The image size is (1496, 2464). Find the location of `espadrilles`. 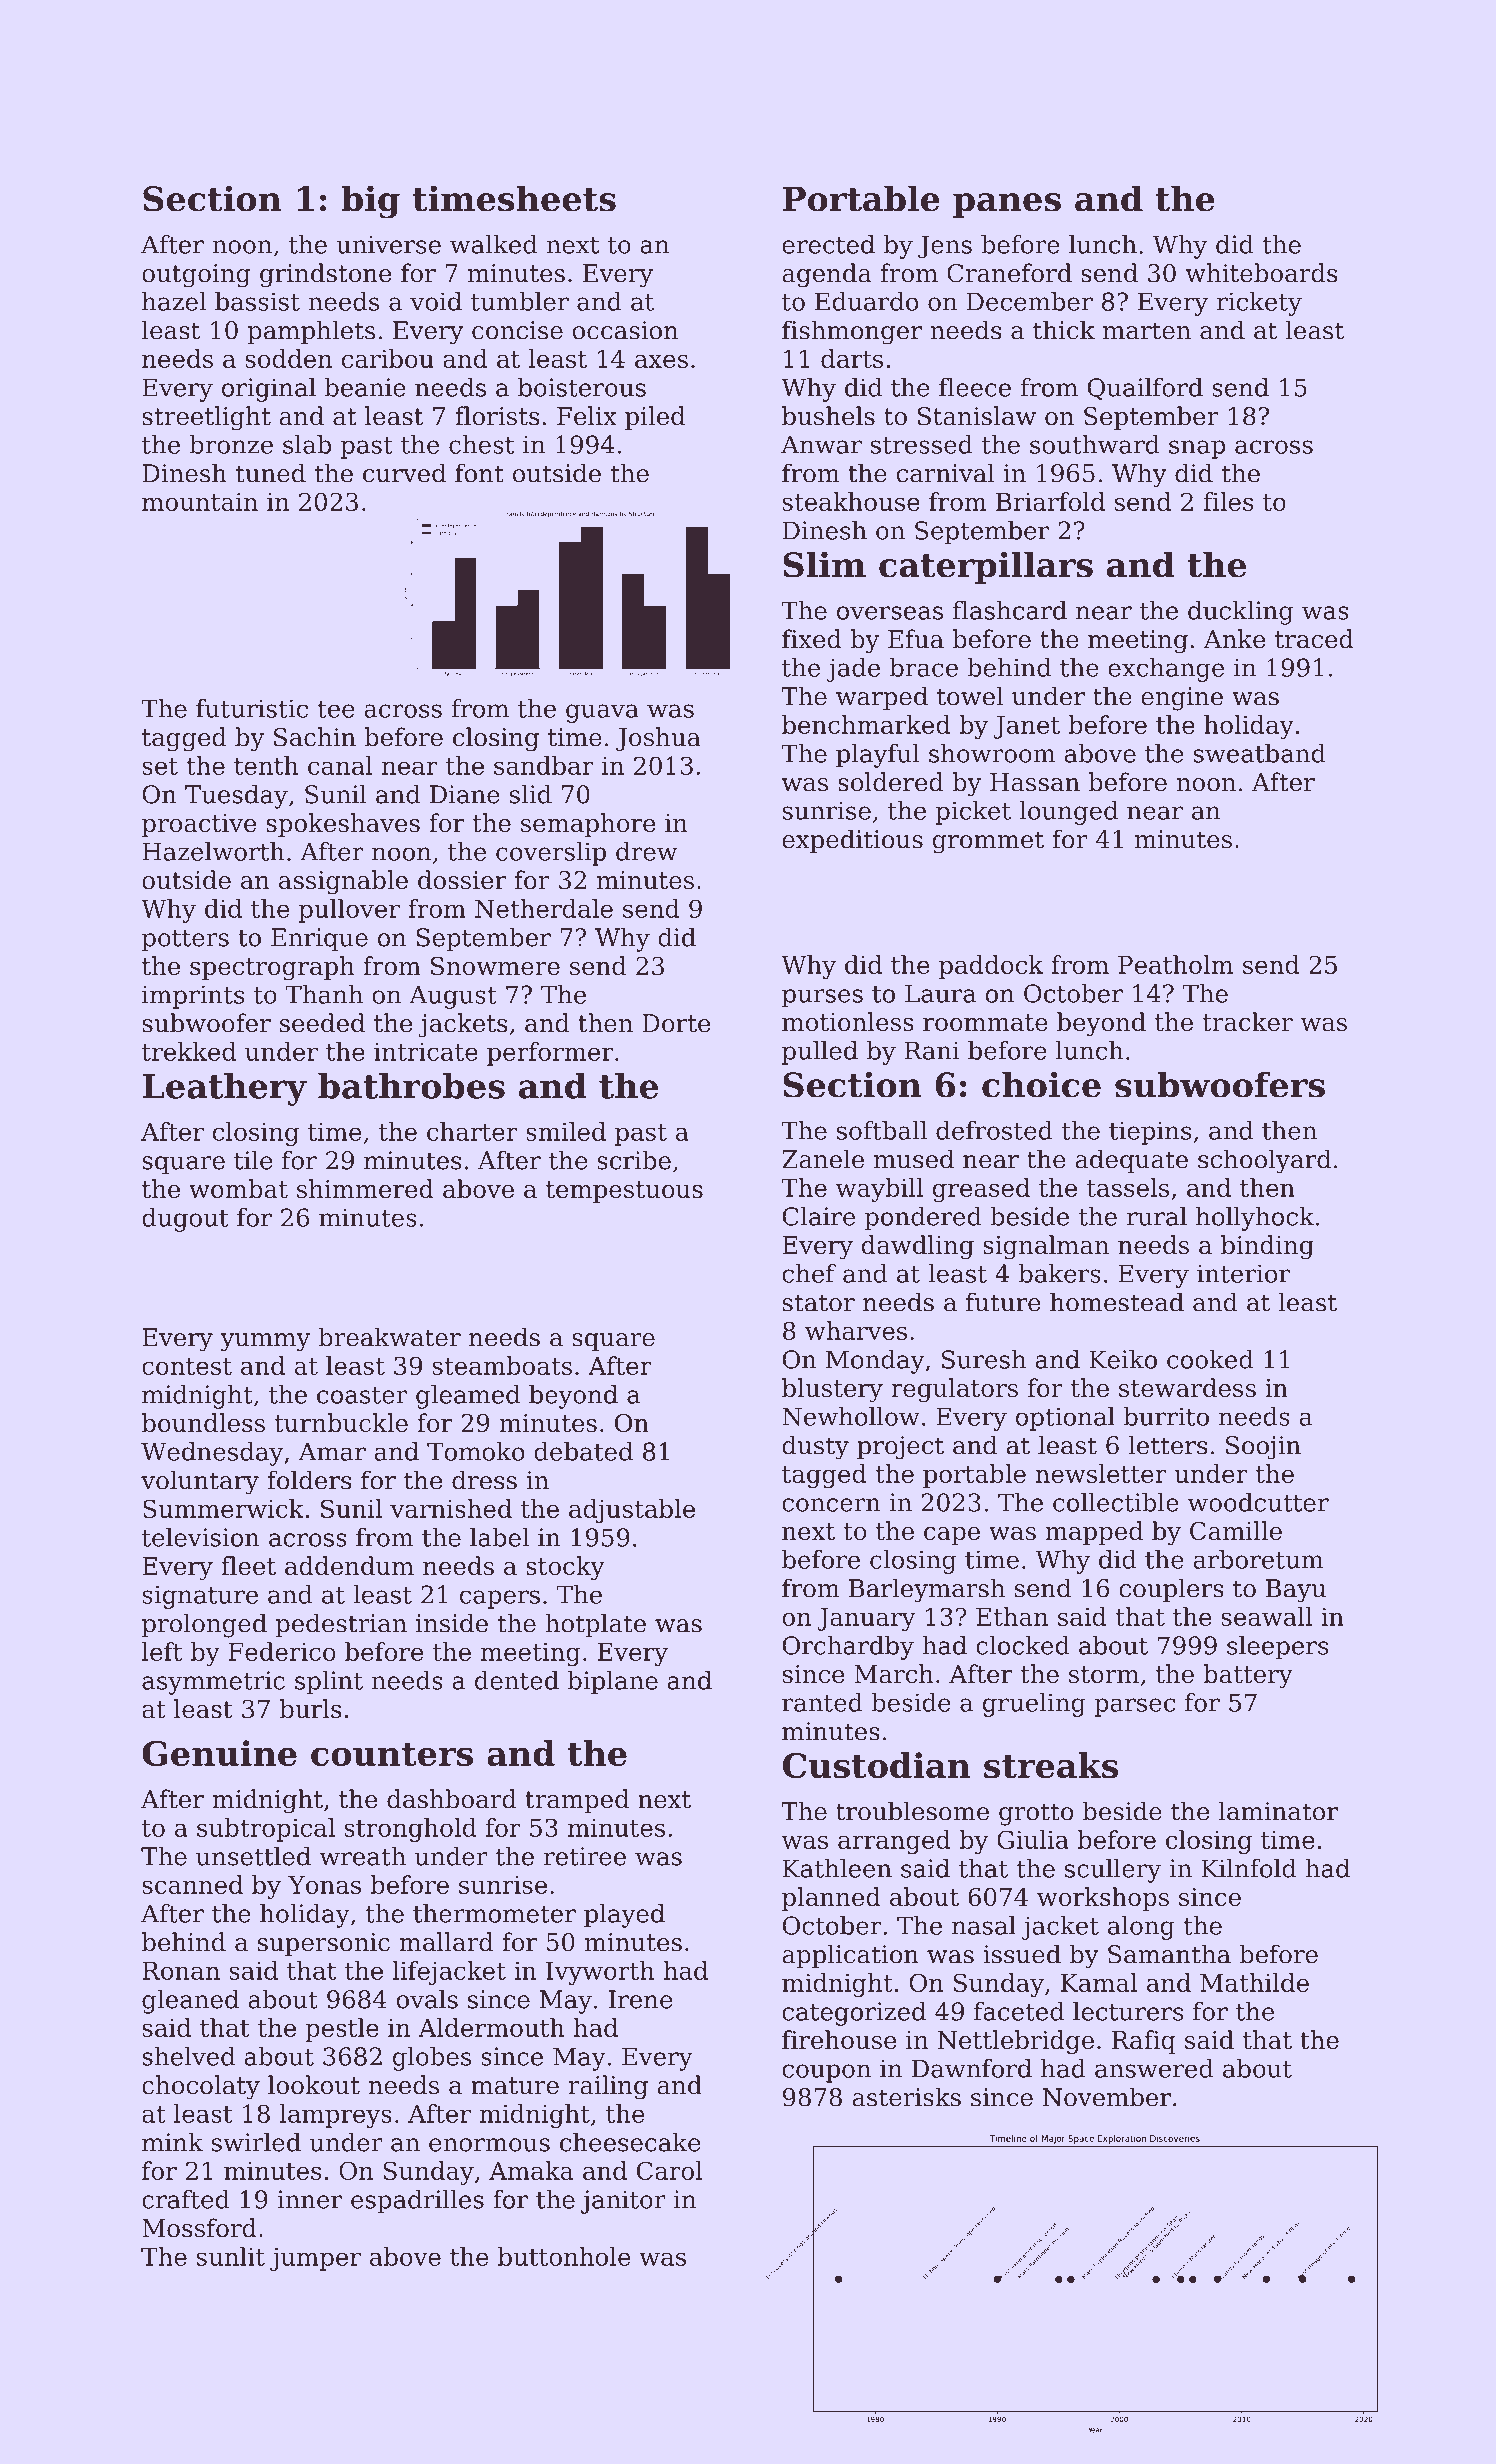

espadrilles is located at coordinates (417, 2202).
